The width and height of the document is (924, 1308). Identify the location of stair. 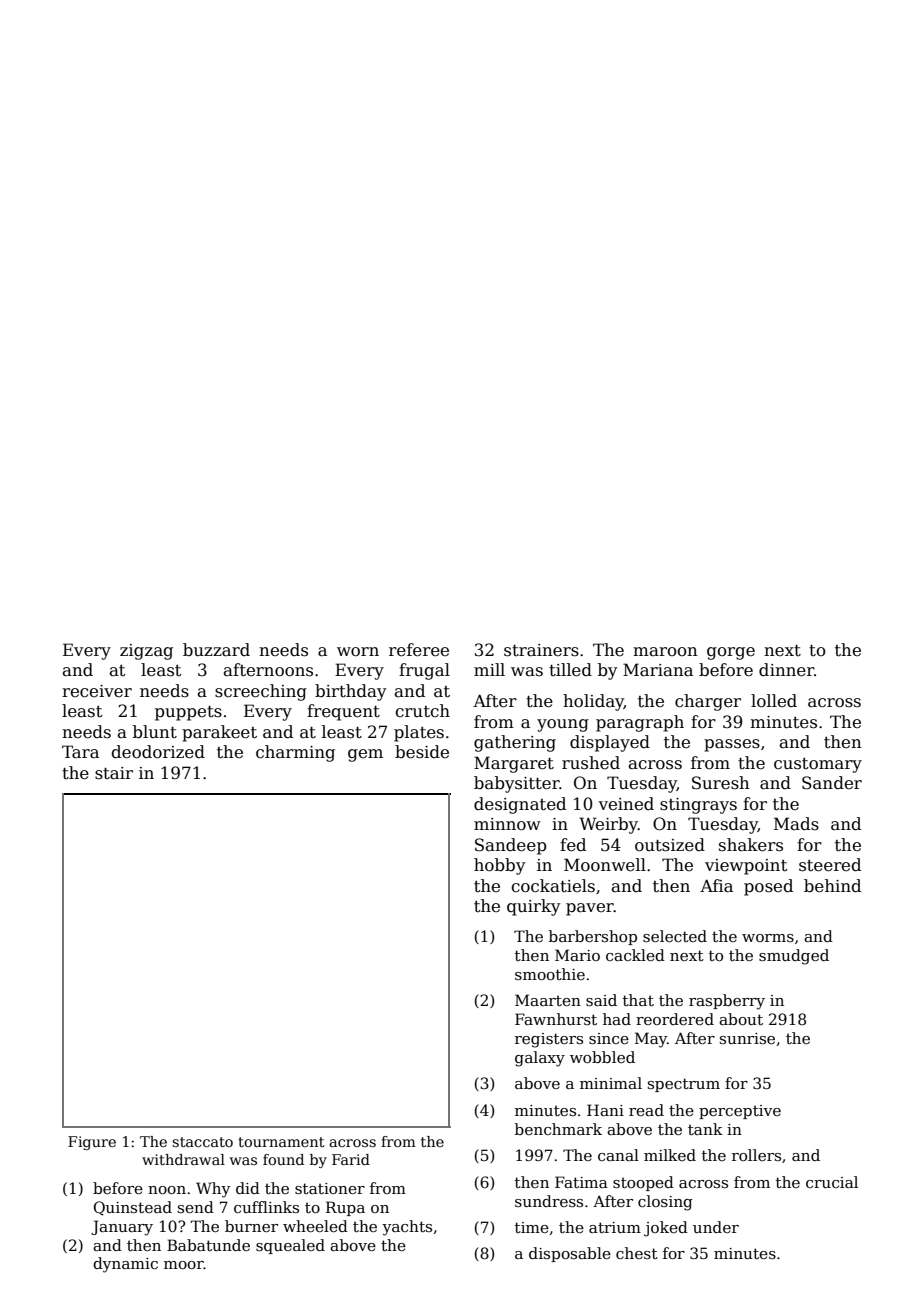
(114, 773).
